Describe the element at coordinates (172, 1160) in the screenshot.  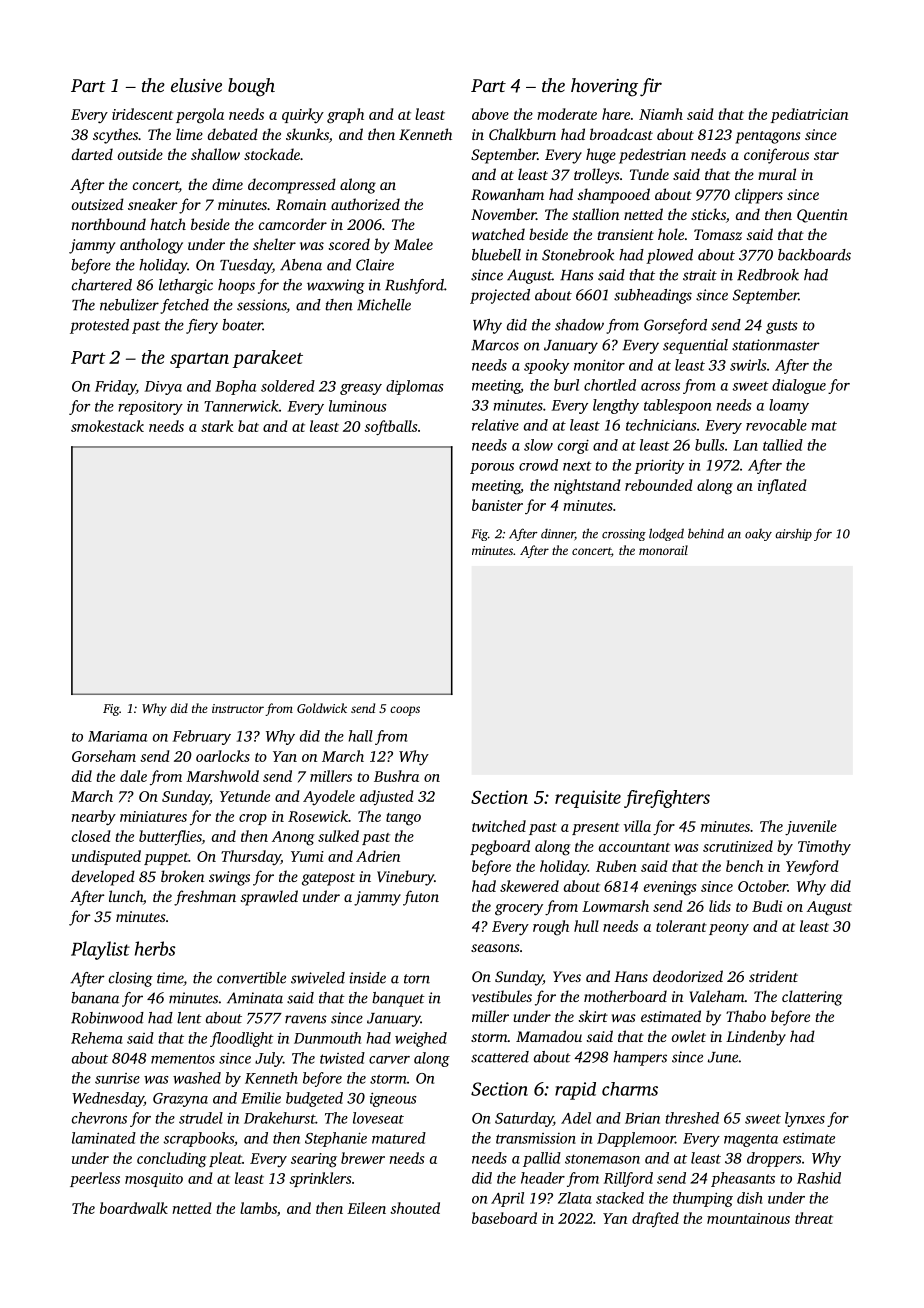
I see `concluding` at that location.
